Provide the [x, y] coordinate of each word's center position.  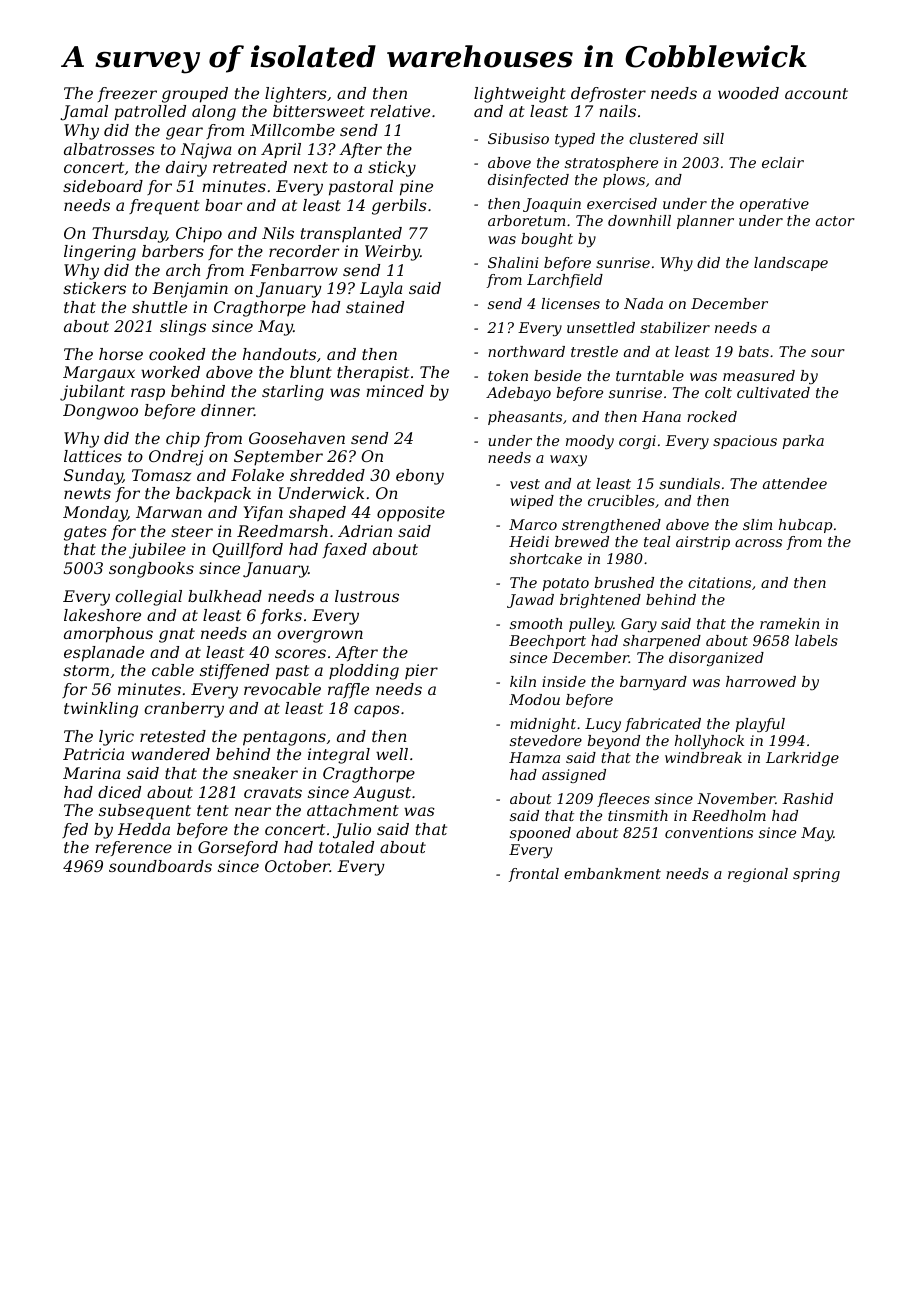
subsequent [145, 812]
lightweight [520, 95]
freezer [127, 94]
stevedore [546, 740]
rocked [712, 416]
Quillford [248, 550]
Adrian [365, 531]
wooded [748, 93]
